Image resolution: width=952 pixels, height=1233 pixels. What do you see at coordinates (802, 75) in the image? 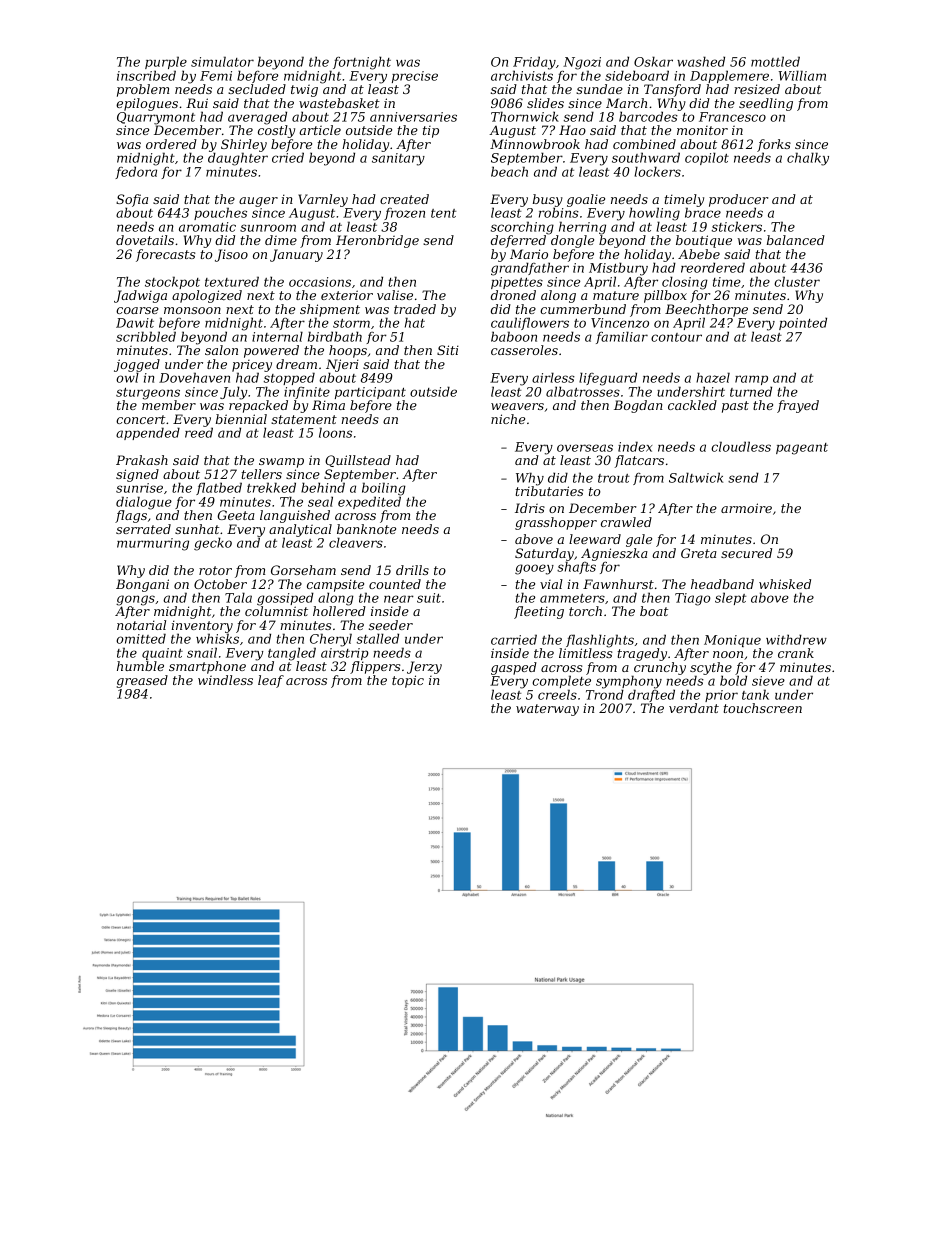
I see `William` at bounding box center [802, 75].
